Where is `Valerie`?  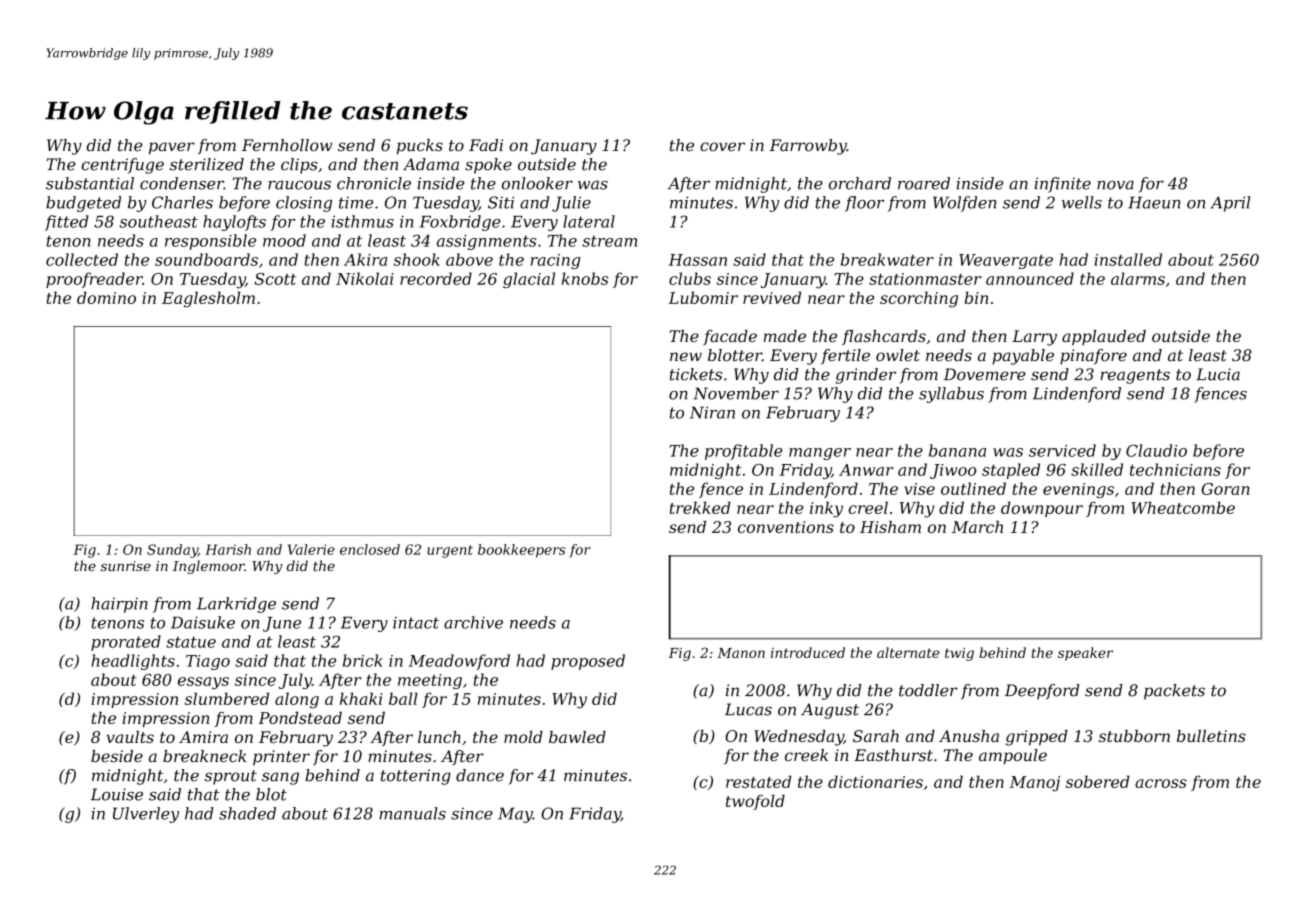
Valerie is located at coordinates (311, 549).
